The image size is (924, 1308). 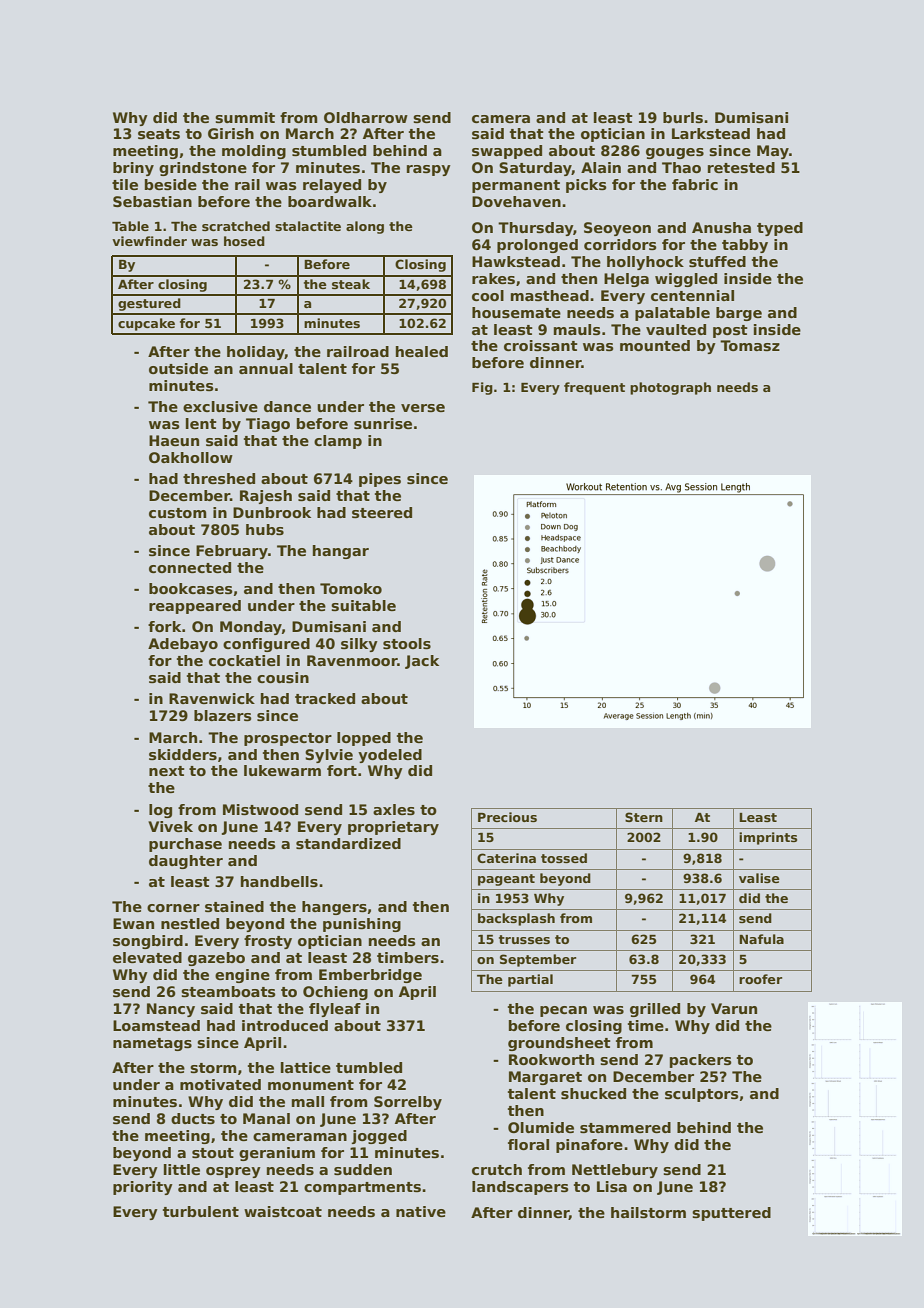 What do you see at coordinates (283, 1211) in the screenshot?
I see `waistcoat` at bounding box center [283, 1211].
